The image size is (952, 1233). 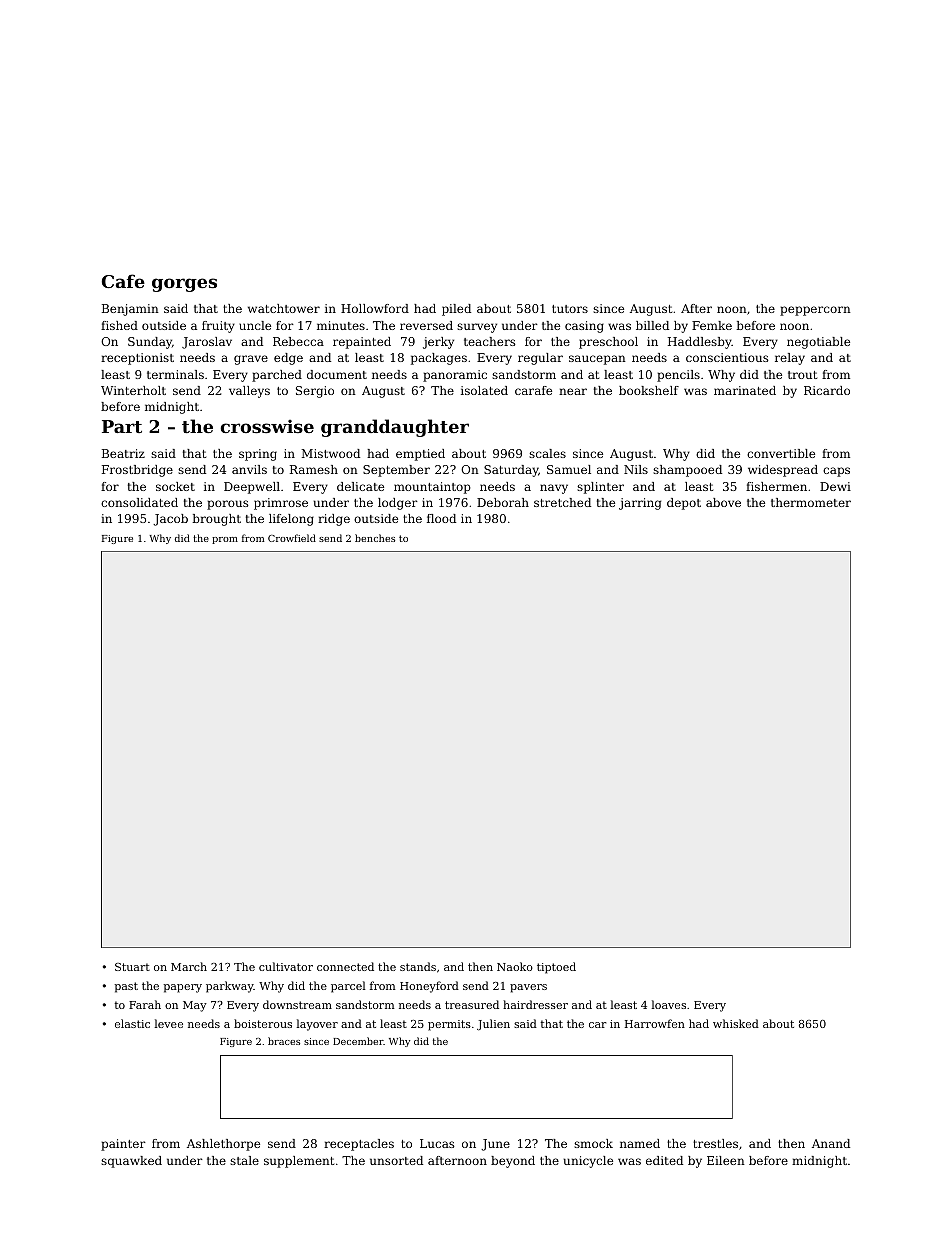 I want to click on teachers, so click(x=490, y=341).
